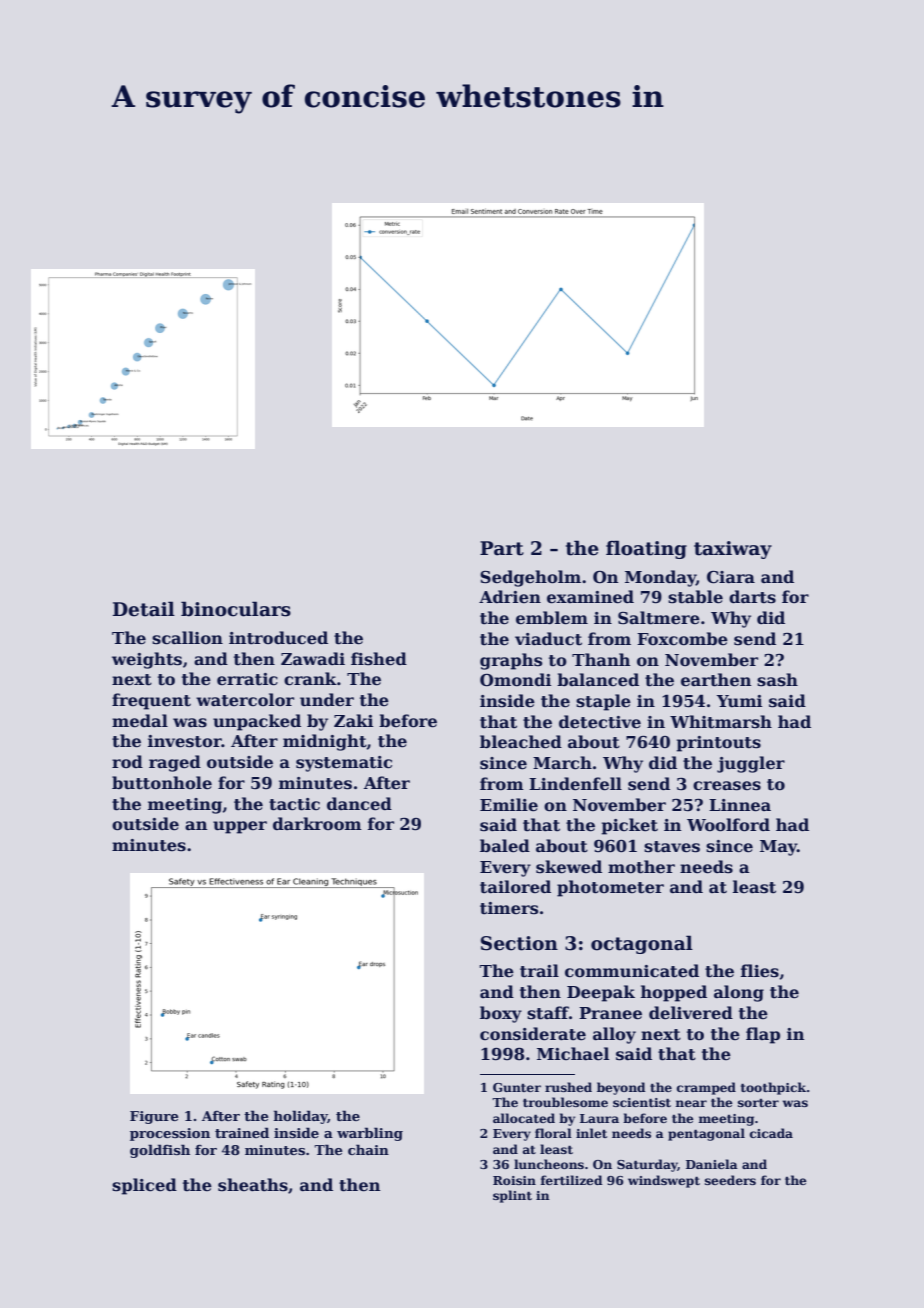  Describe the element at coordinates (733, 550) in the screenshot. I see `taxiway` at that location.
